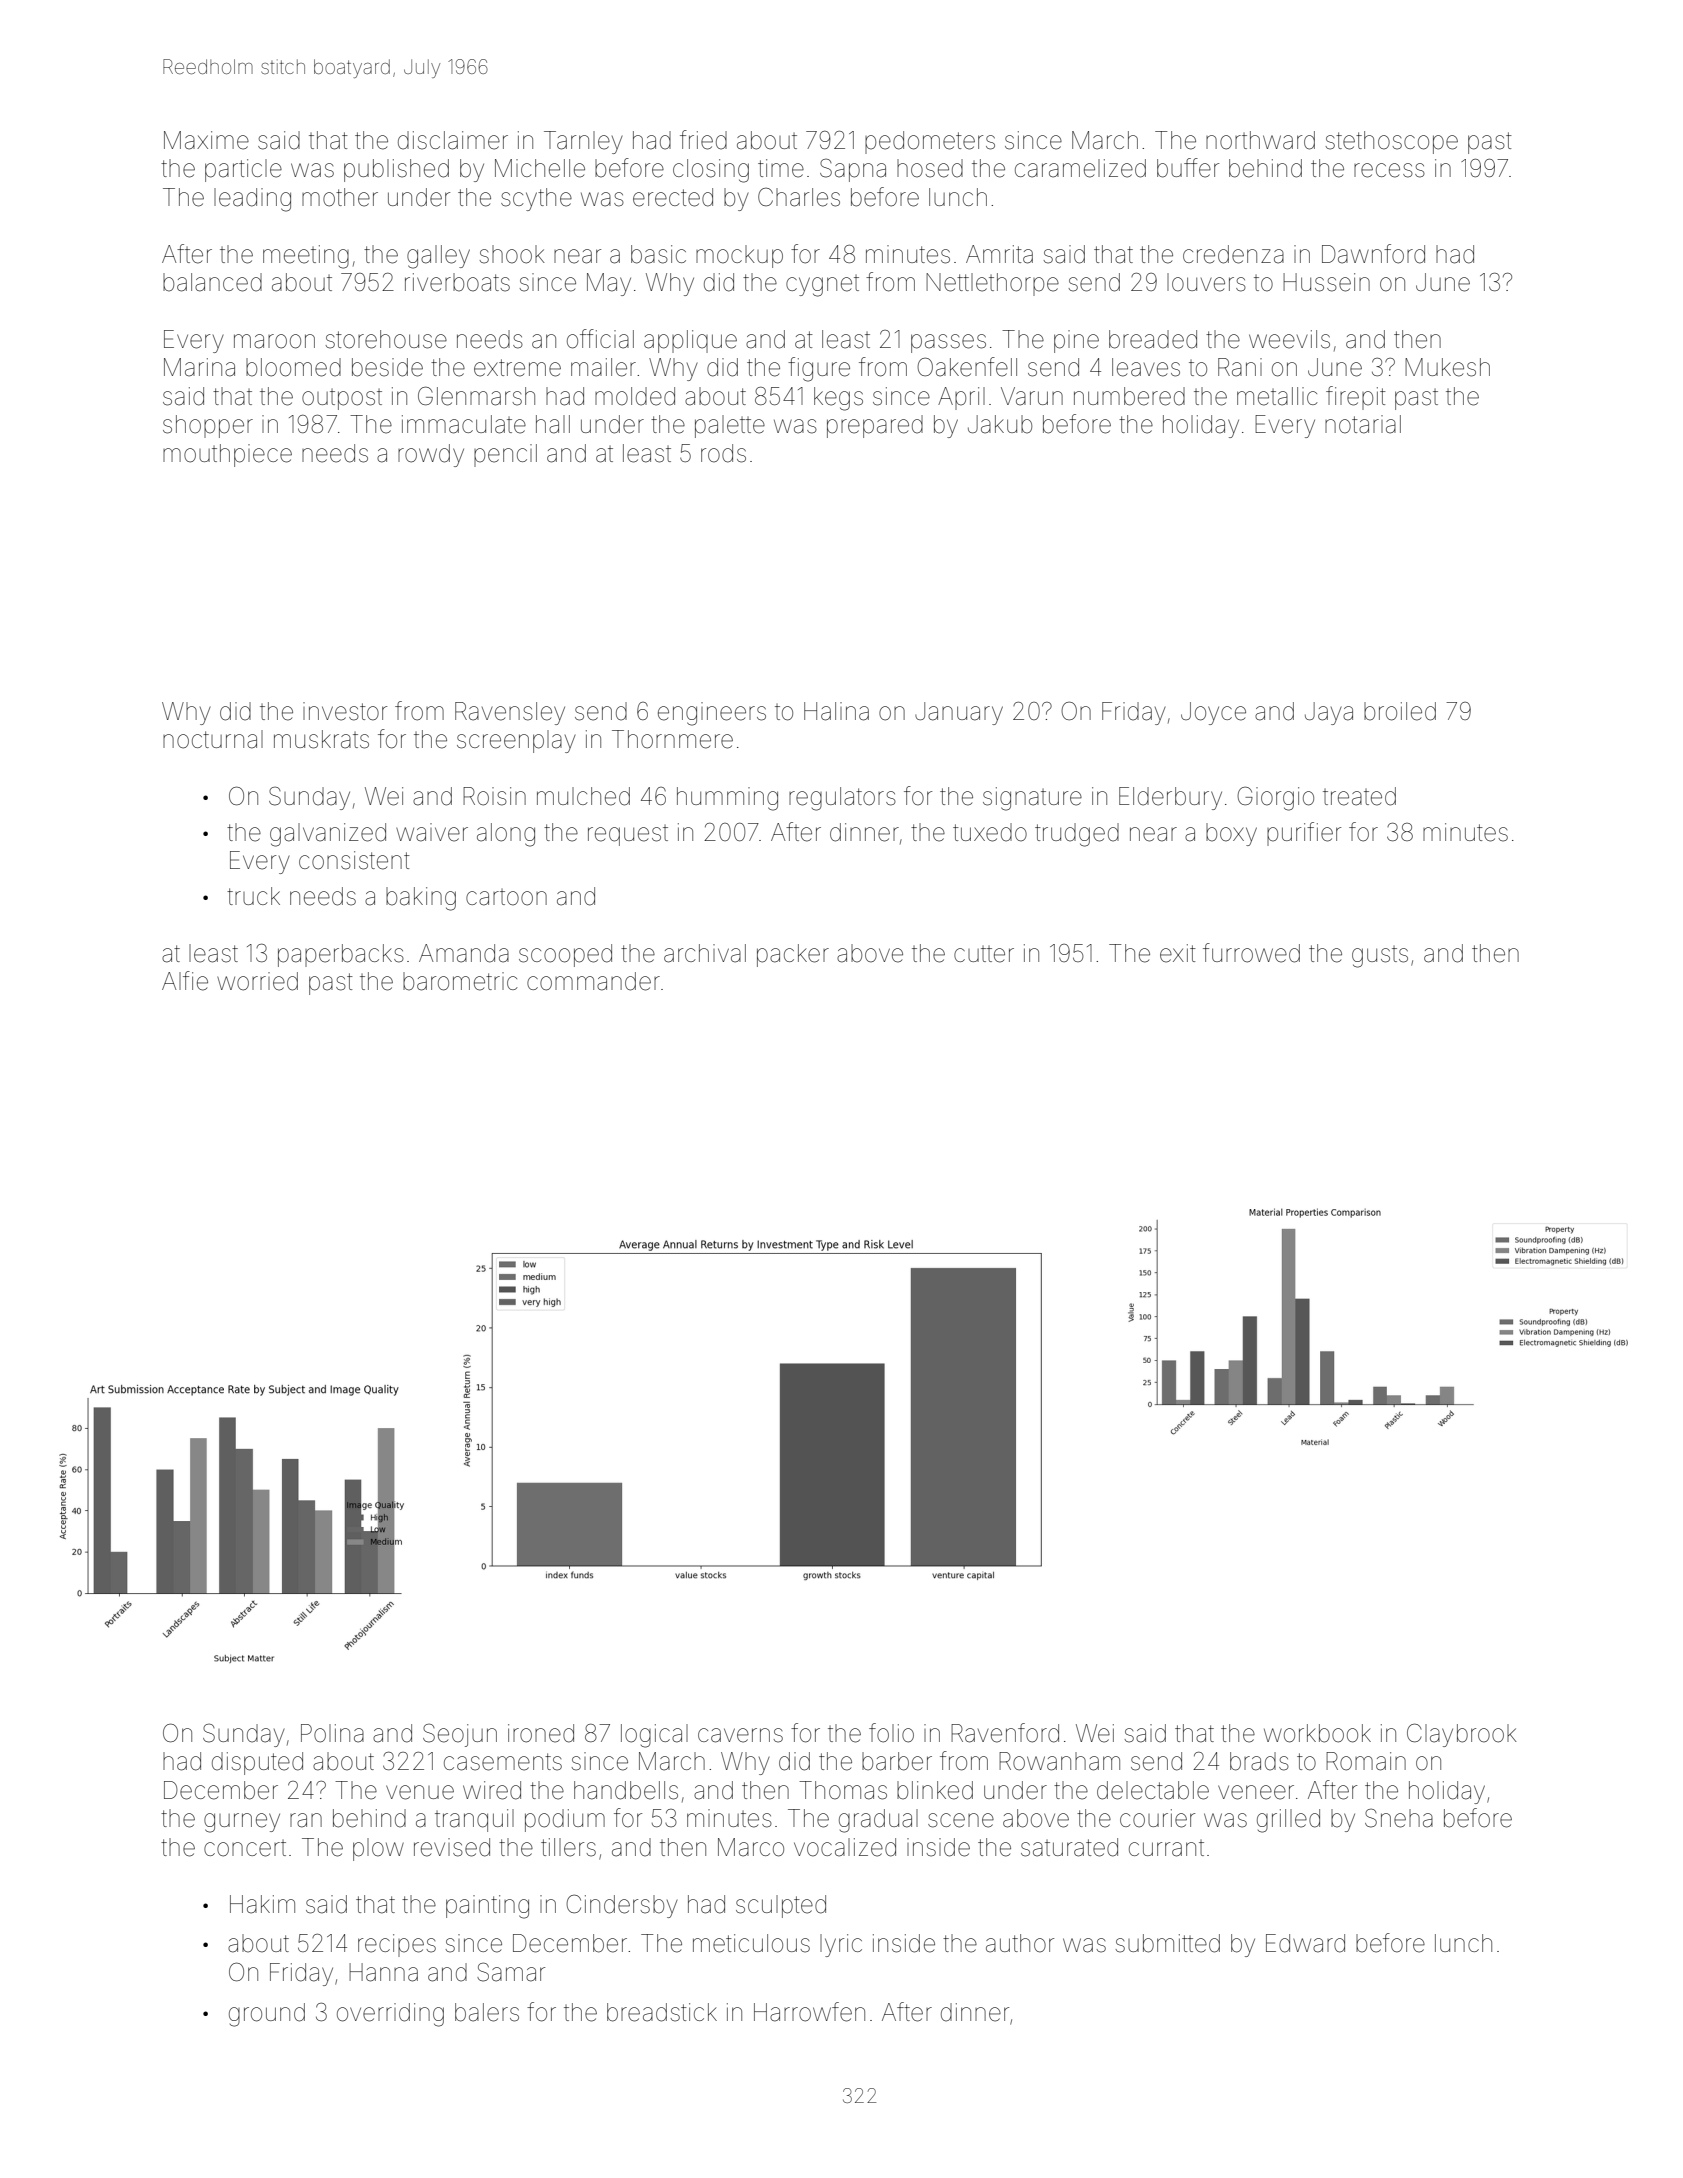 The height and width of the screenshot is (2178, 1683). Describe the element at coordinates (185, 981) in the screenshot. I see `Alfie` at that location.
